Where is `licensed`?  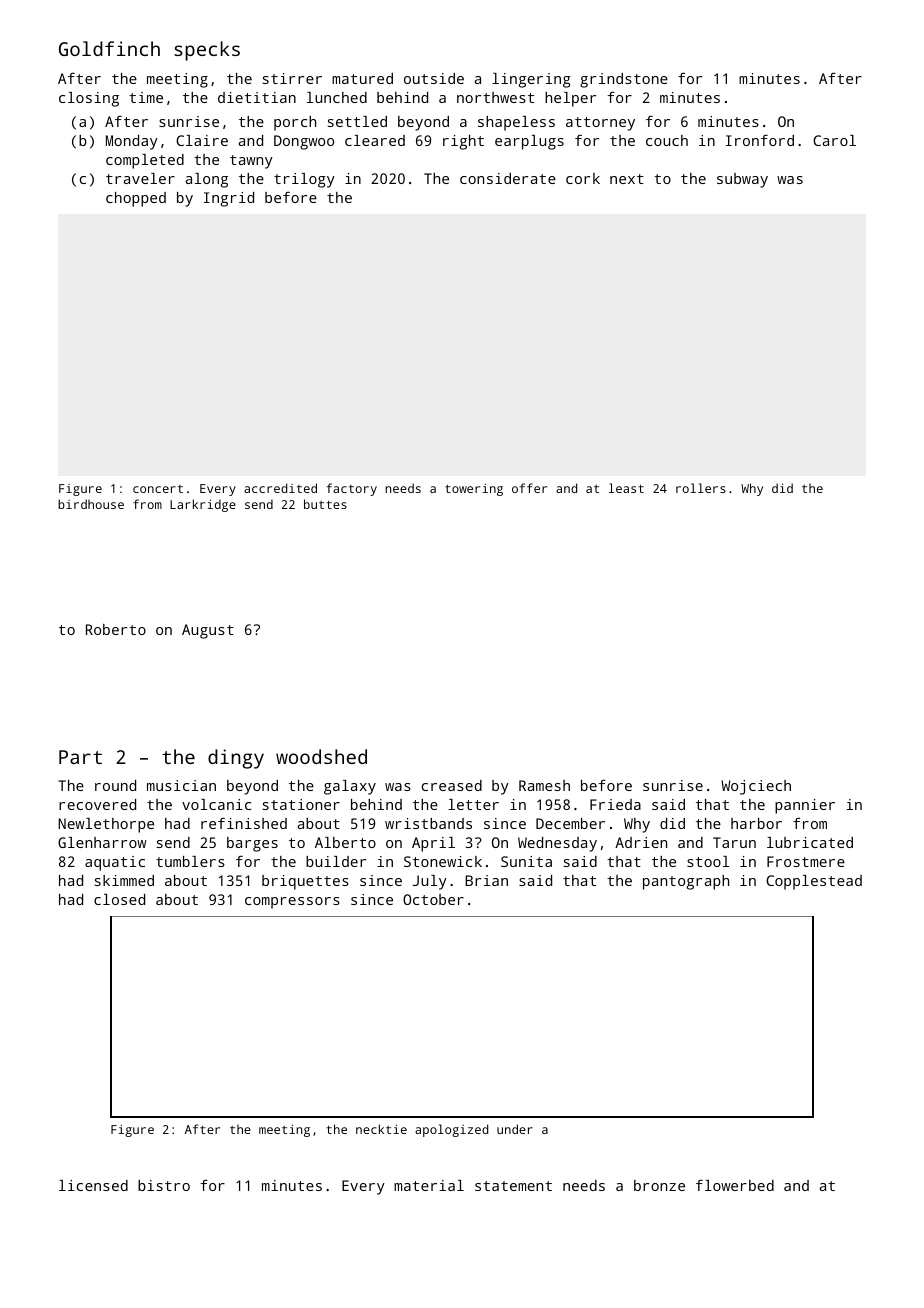
licensed is located at coordinates (93, 1185).
